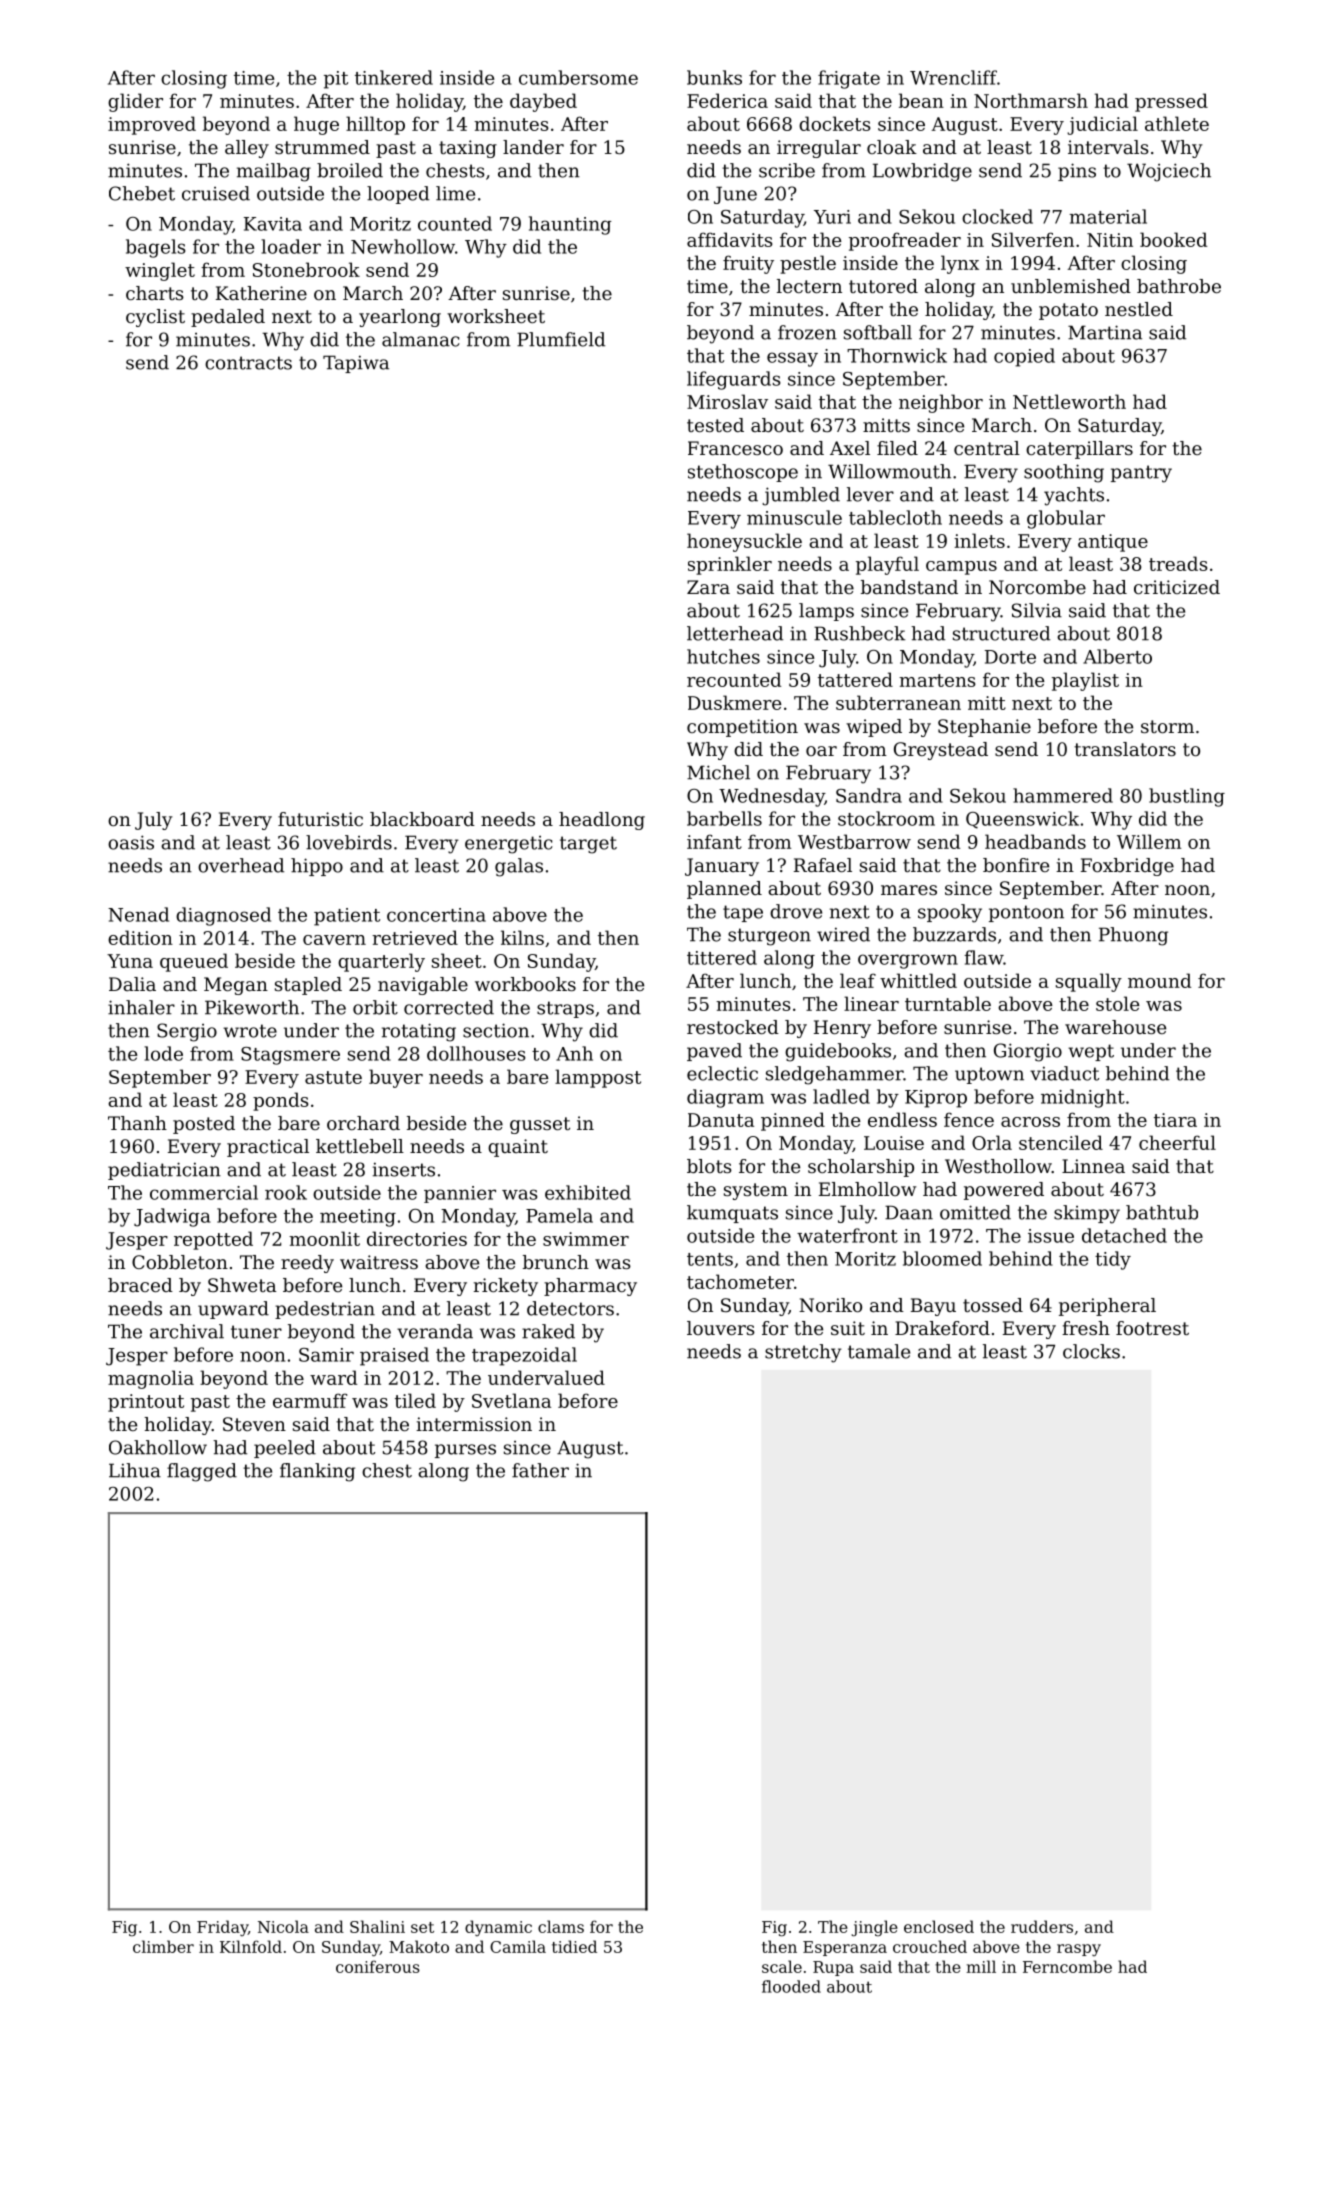 This screenshot has width=1334, height=2197. What do you see at coordinates (1091, 1351) in the screenshot?
I see `clocks` at bounding box center [1091, 1351].
